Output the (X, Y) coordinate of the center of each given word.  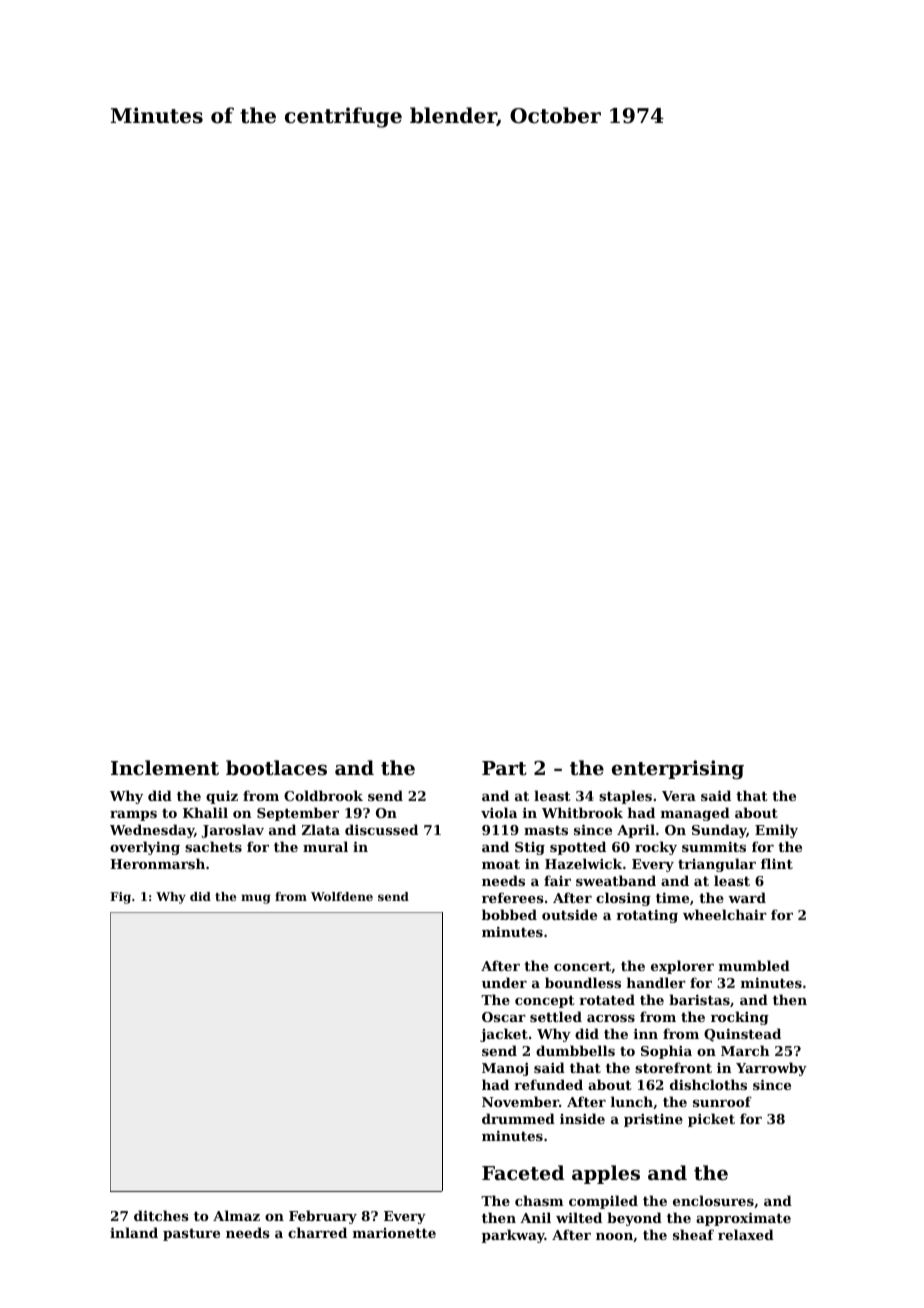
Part (504, 768)
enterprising (678, 769)
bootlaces (276, 768)
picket (711, 1120)
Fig (120, 898)
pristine (653, 1120)
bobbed (509, 914)
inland (134, 1232)
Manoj (505, 1069)
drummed (518, 1118)
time (672, 897)
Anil (535, 1217)
